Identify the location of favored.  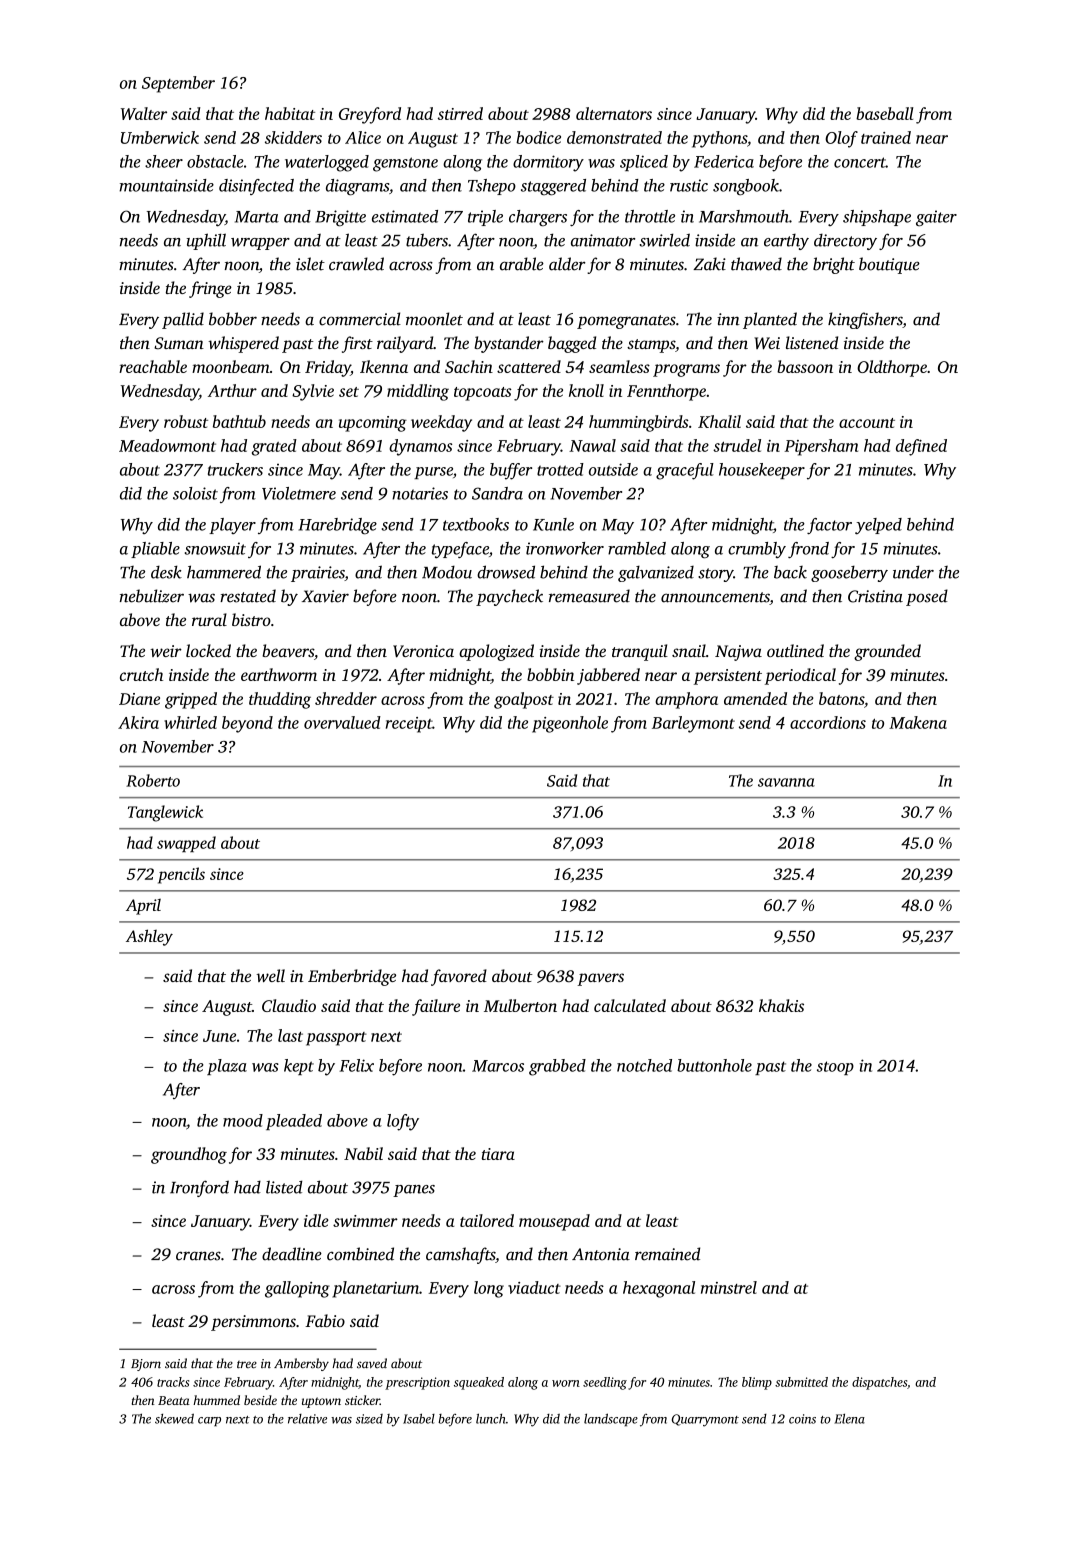
(459, 977).
